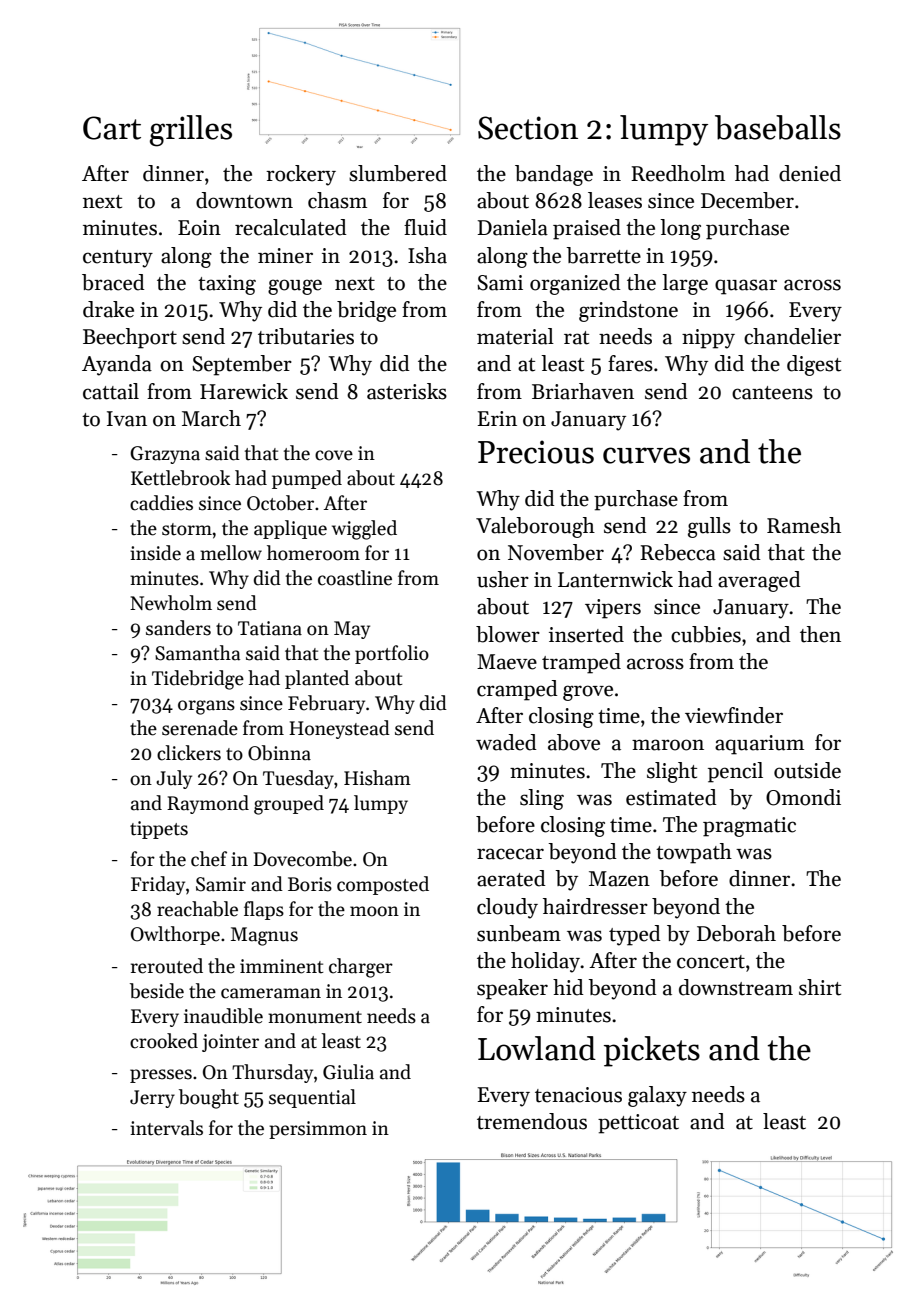 The width and height of the document is (924, 1311). I want to click on tributaries, so click(306, 336).
